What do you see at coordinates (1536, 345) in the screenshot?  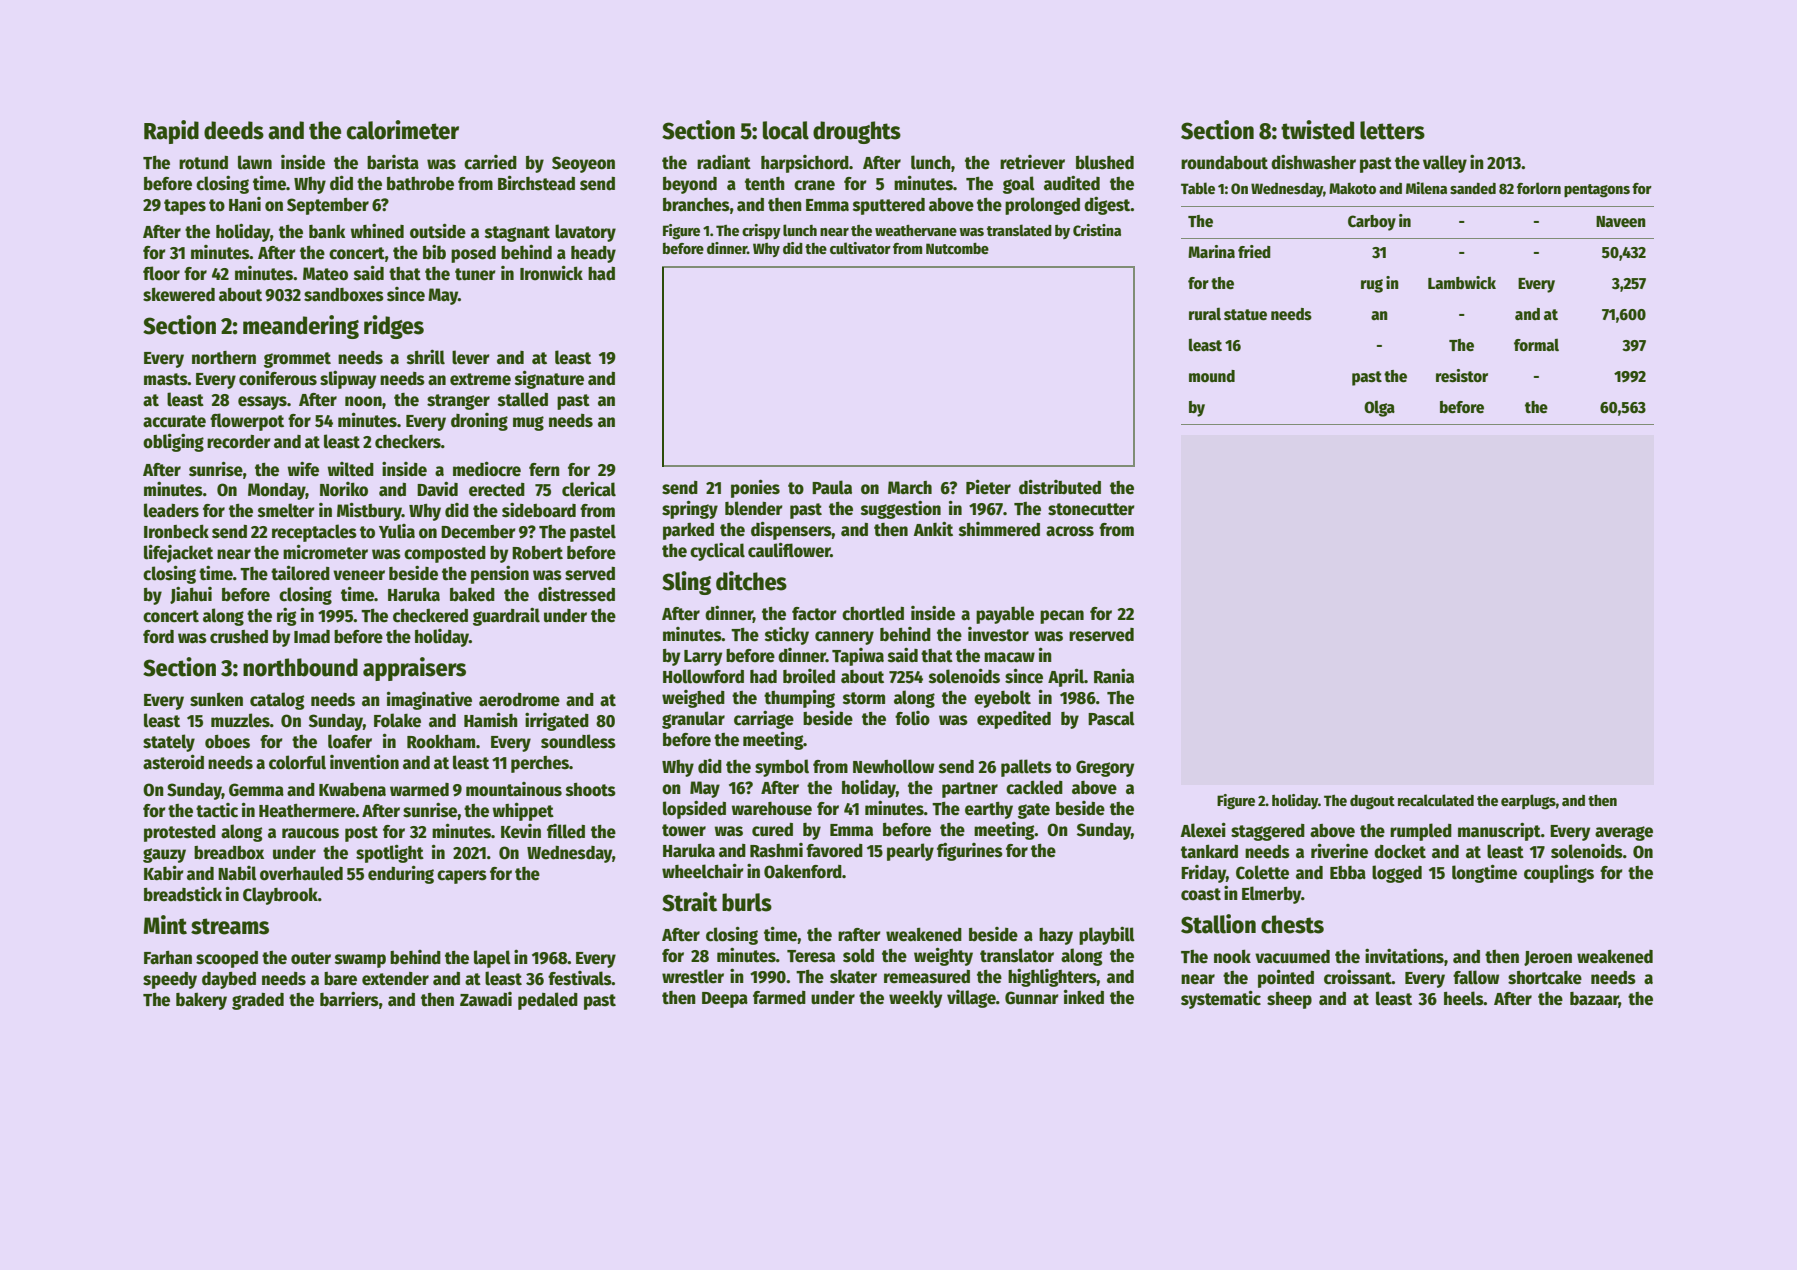 I see `formal` at bounding box center [1536, 345].
